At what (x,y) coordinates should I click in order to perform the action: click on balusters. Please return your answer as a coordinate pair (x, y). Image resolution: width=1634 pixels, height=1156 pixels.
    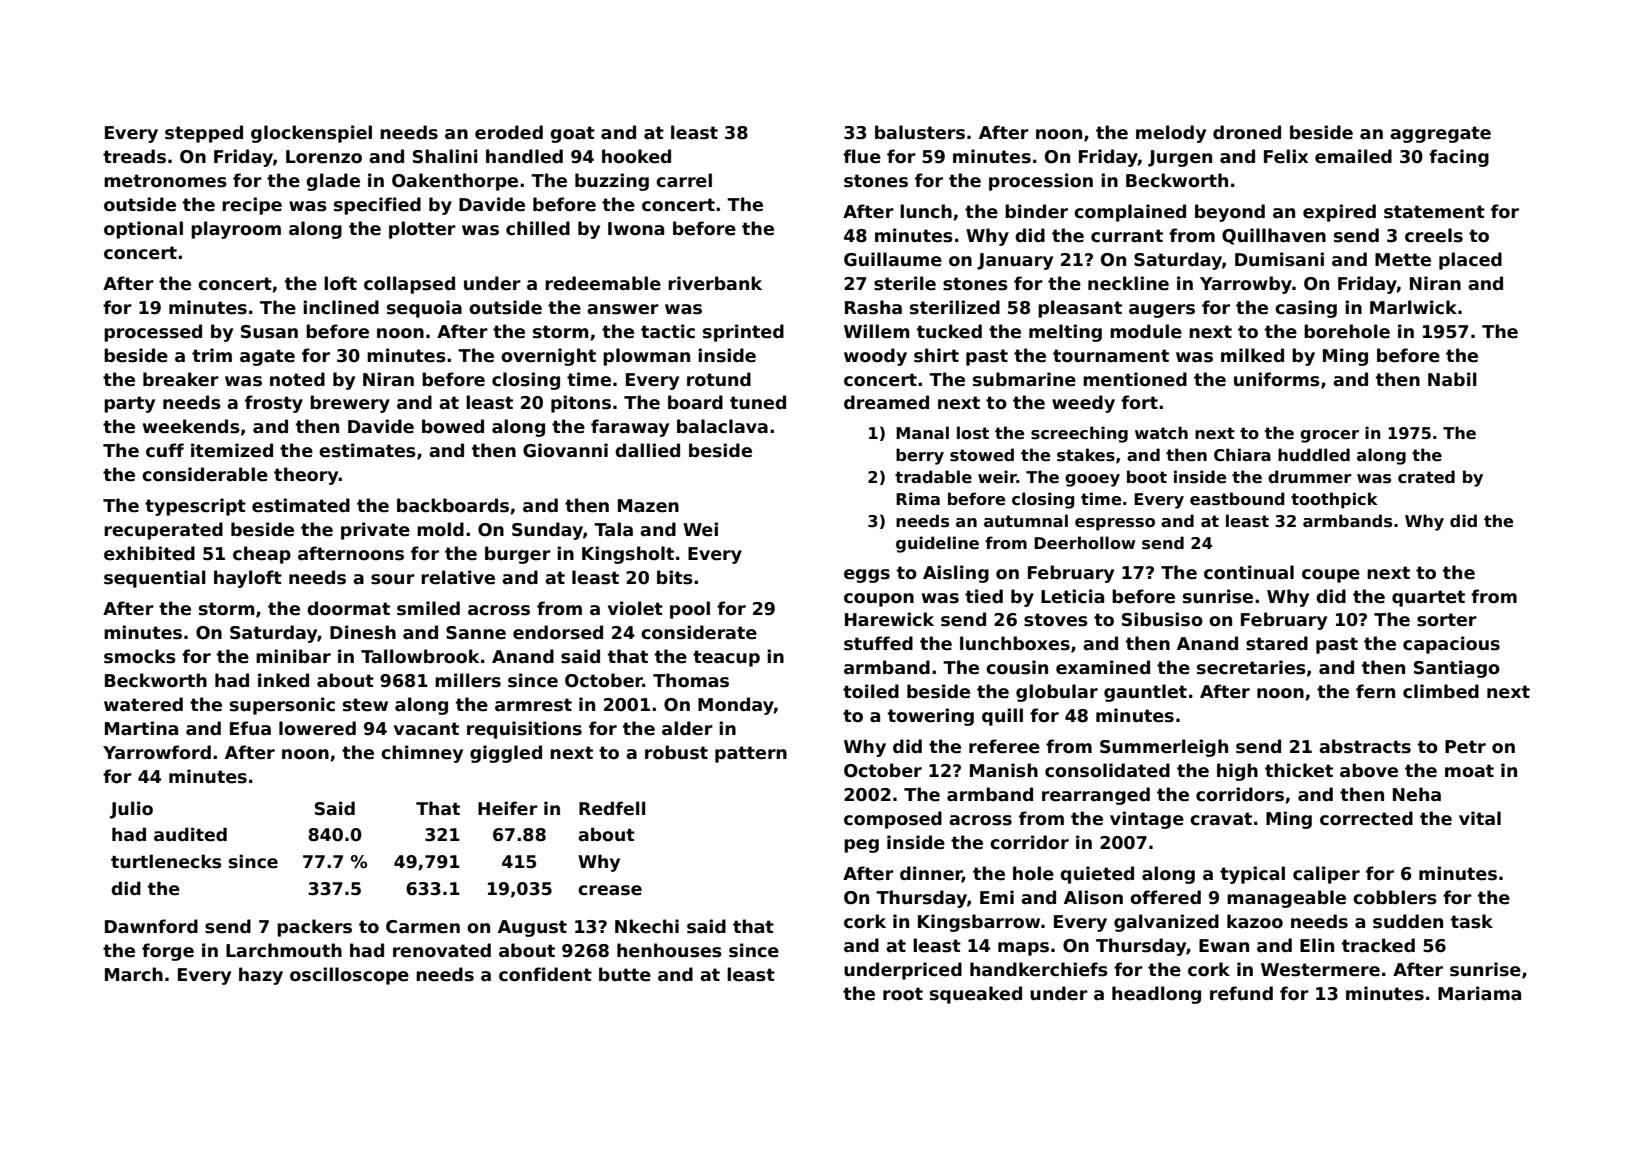
    Looking at the image, I should click on (920, 132).
